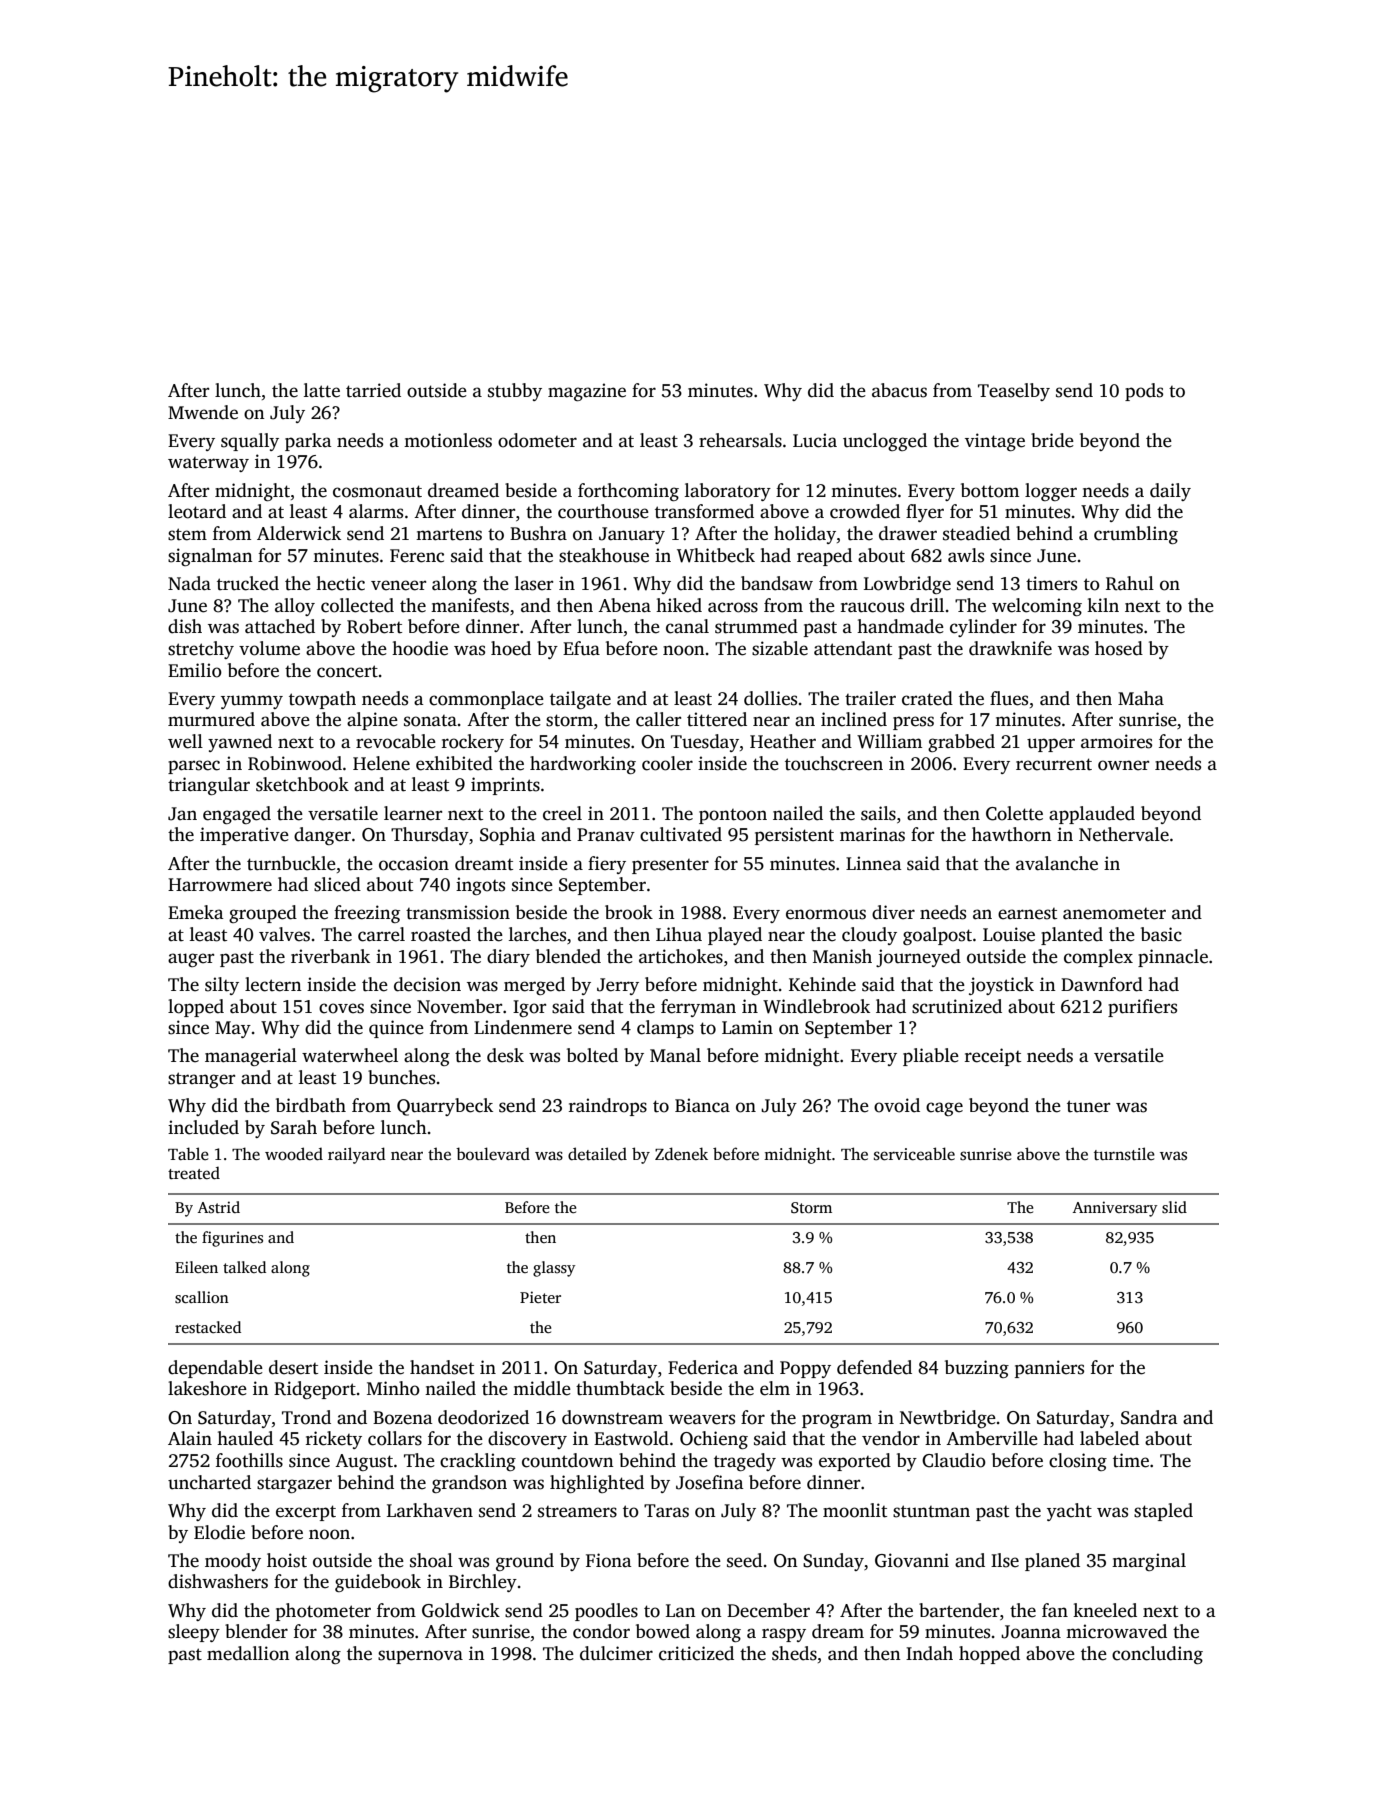 This page has width=1387, height=1794. Describe the element at coordinates (632, 535) in the page. I see `January` at that location.
